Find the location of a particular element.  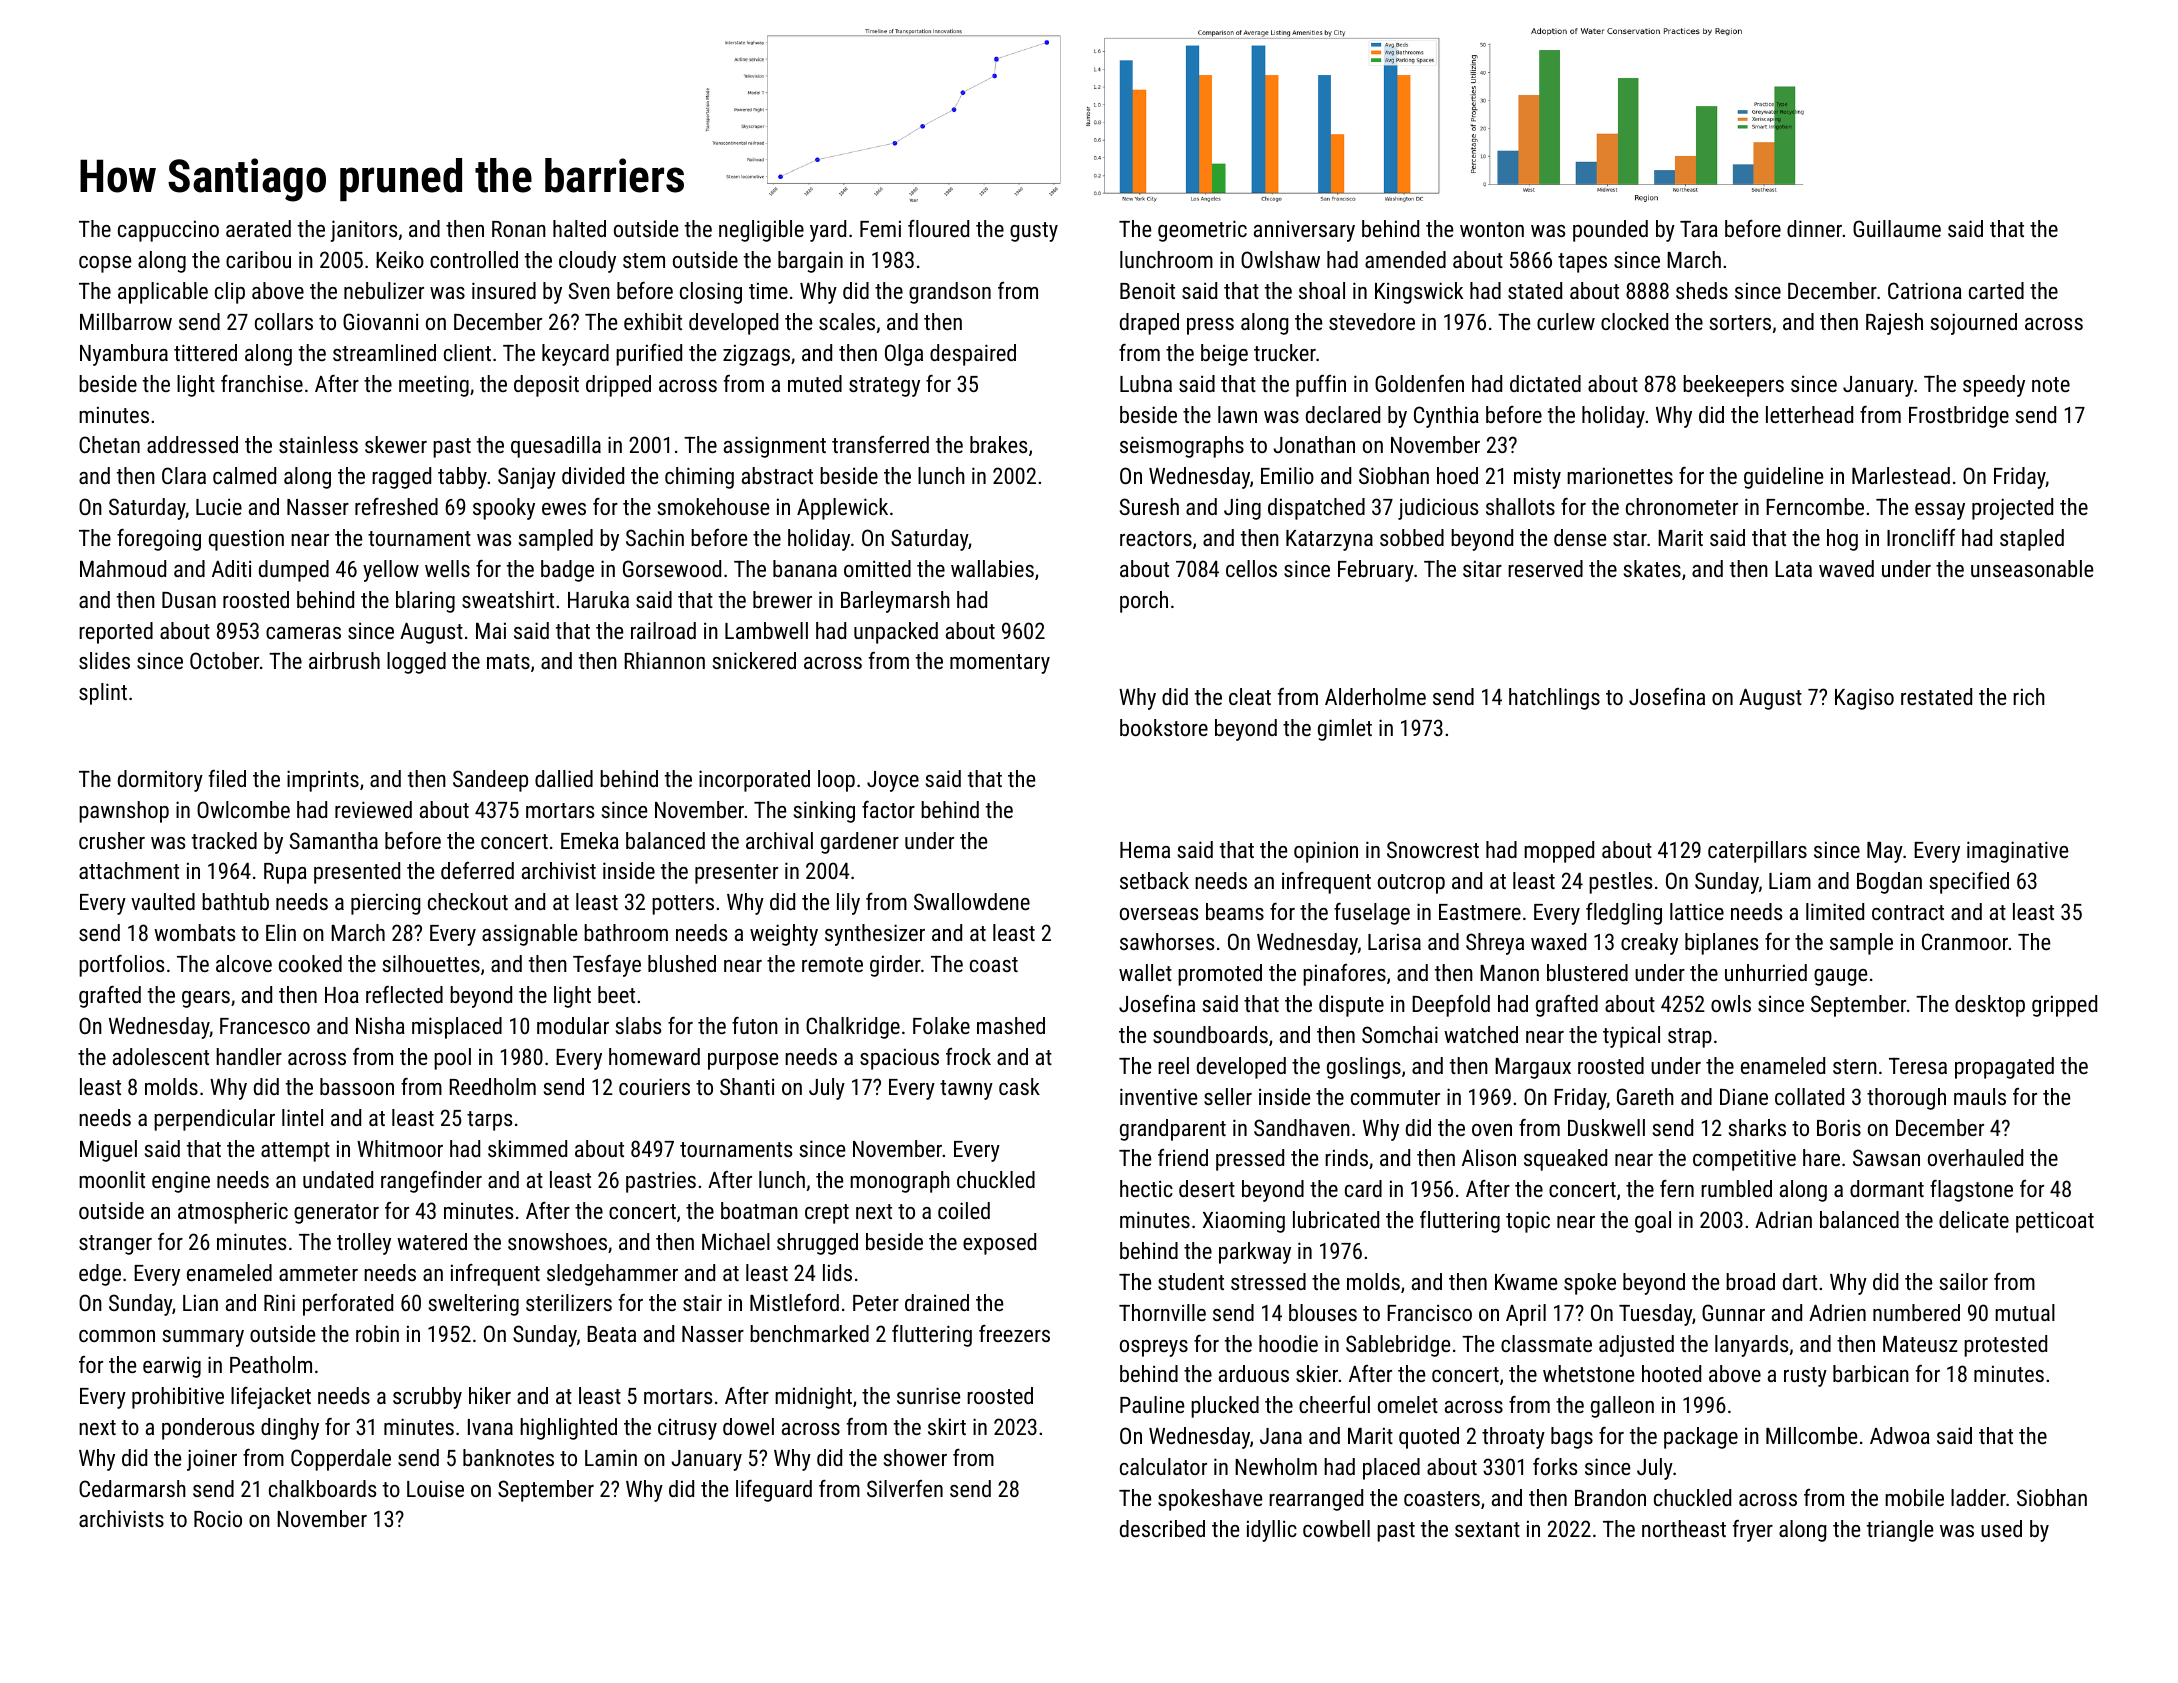

Keiko is located at coordinates (400, 259).
